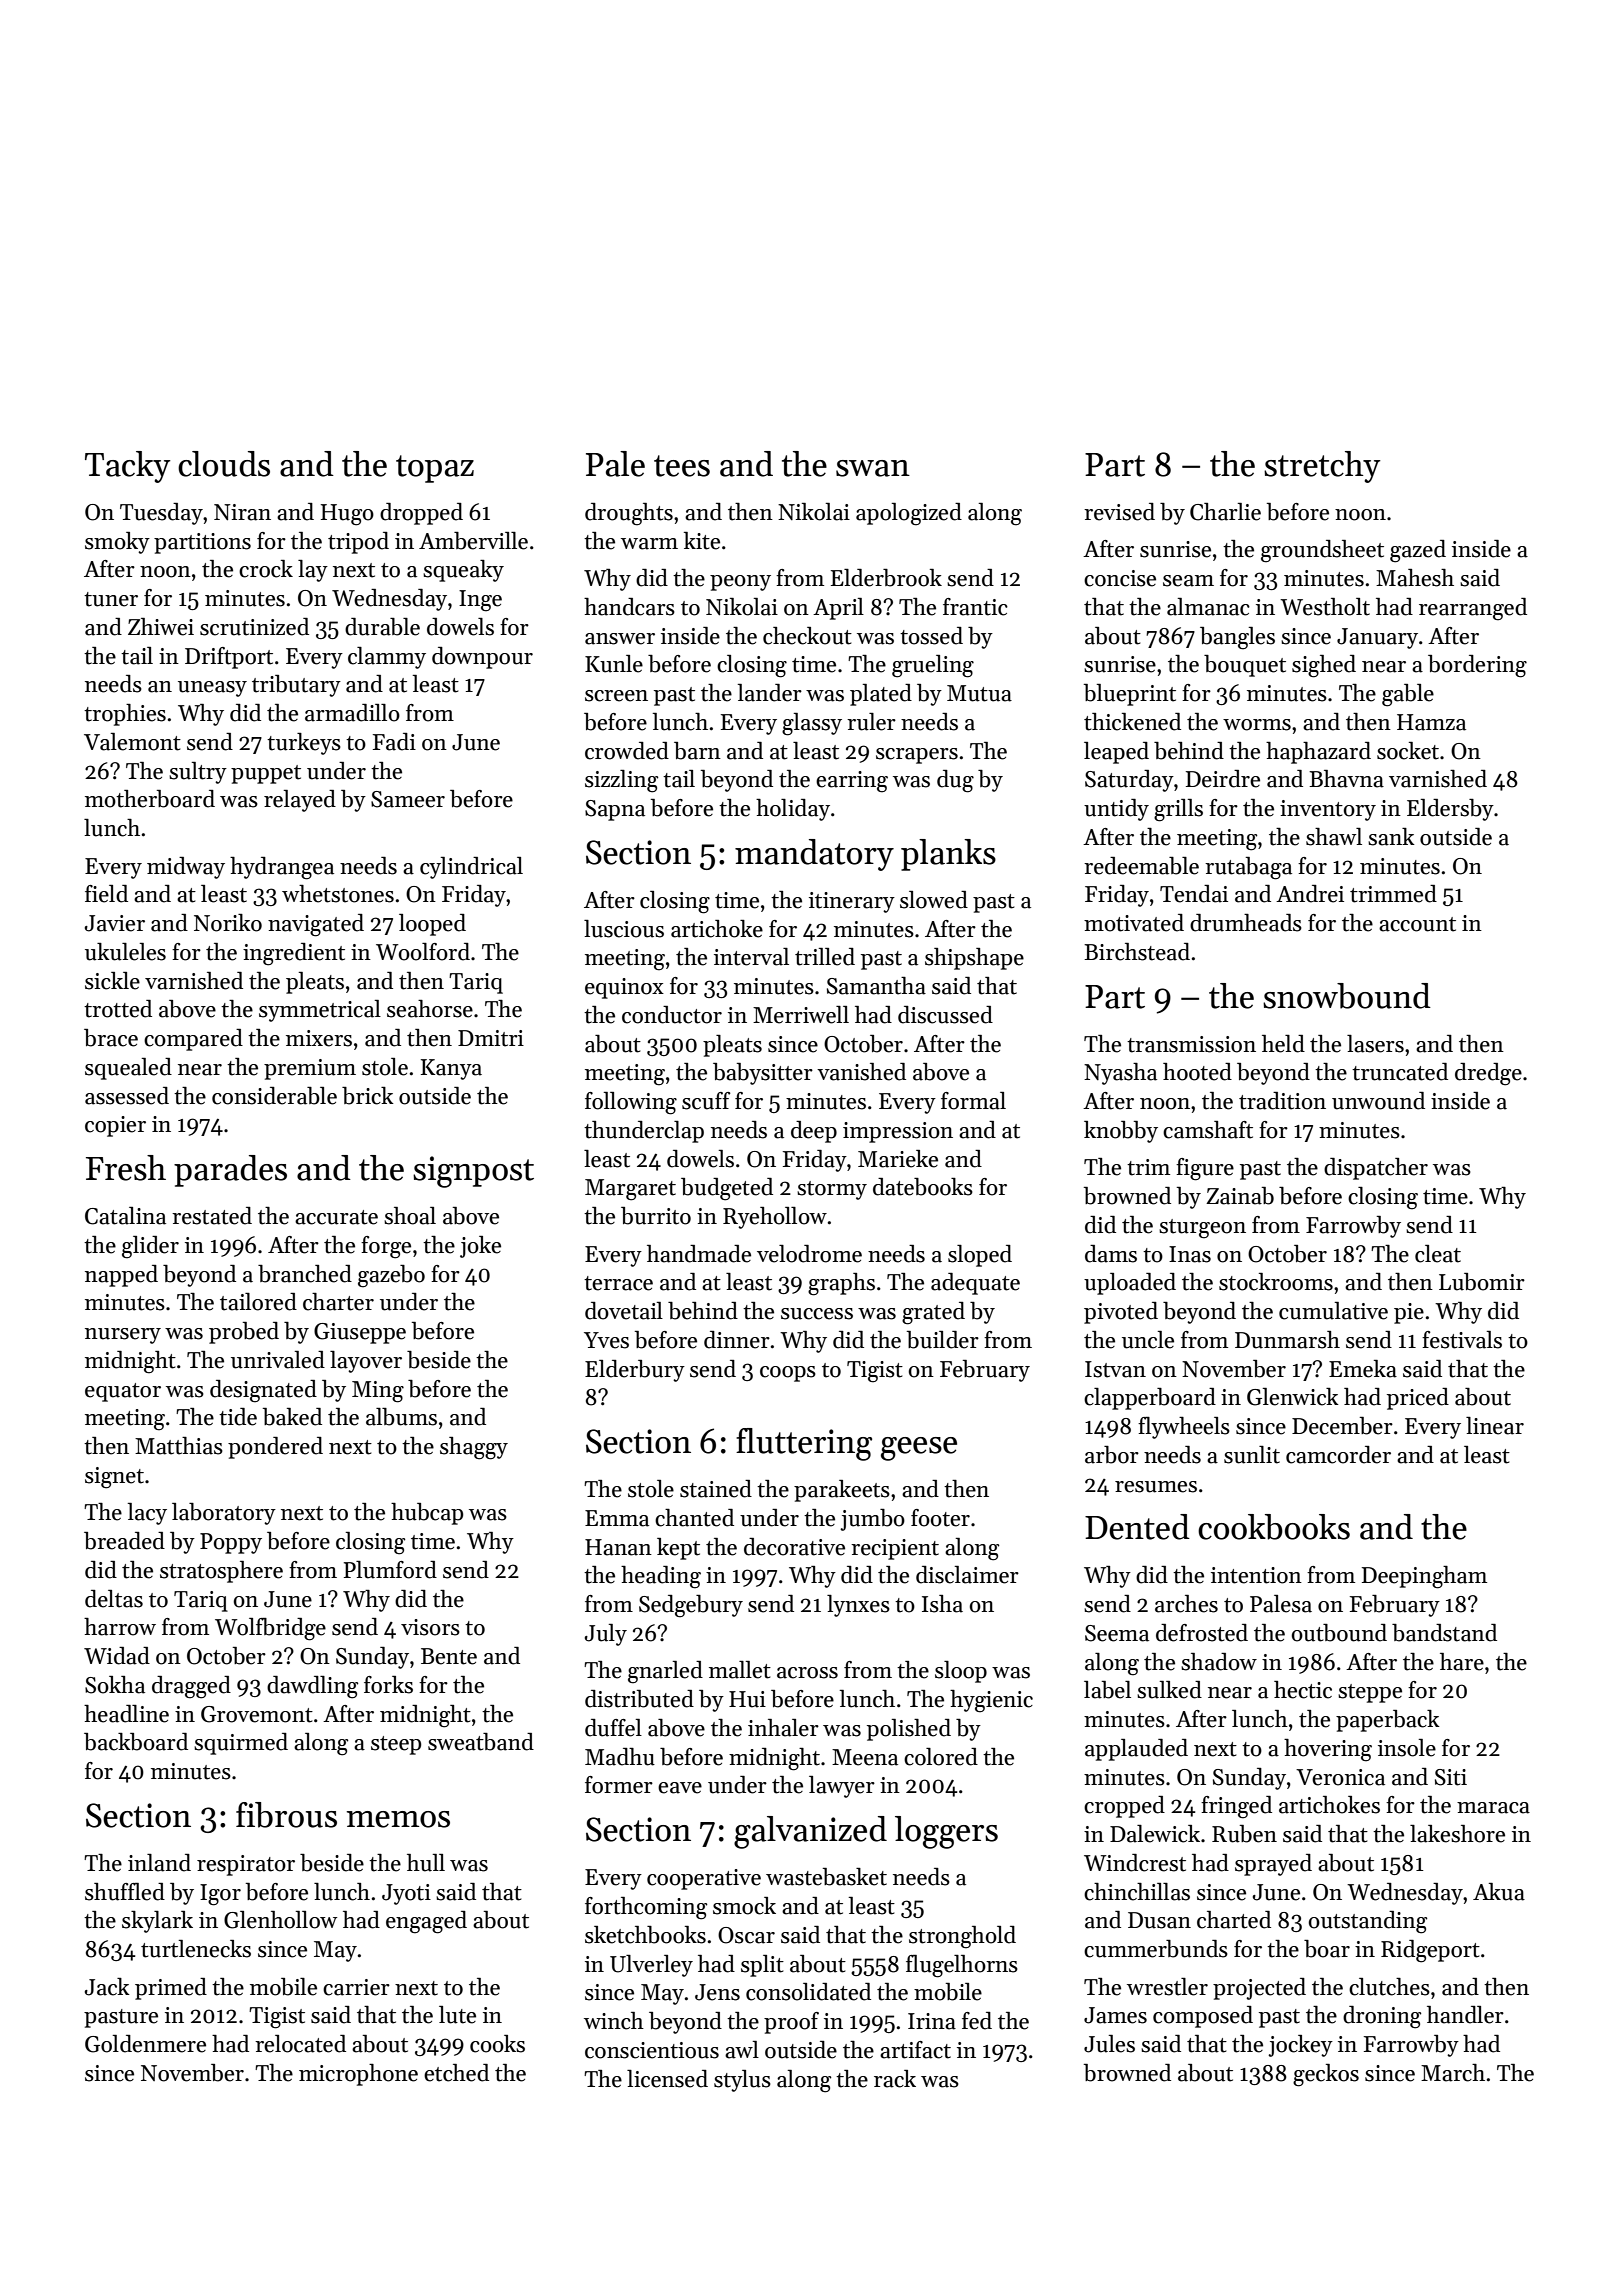 The height and width of the screenshot is (2292, 1620). I want to click on Merriwell, so click(801, 1015).
